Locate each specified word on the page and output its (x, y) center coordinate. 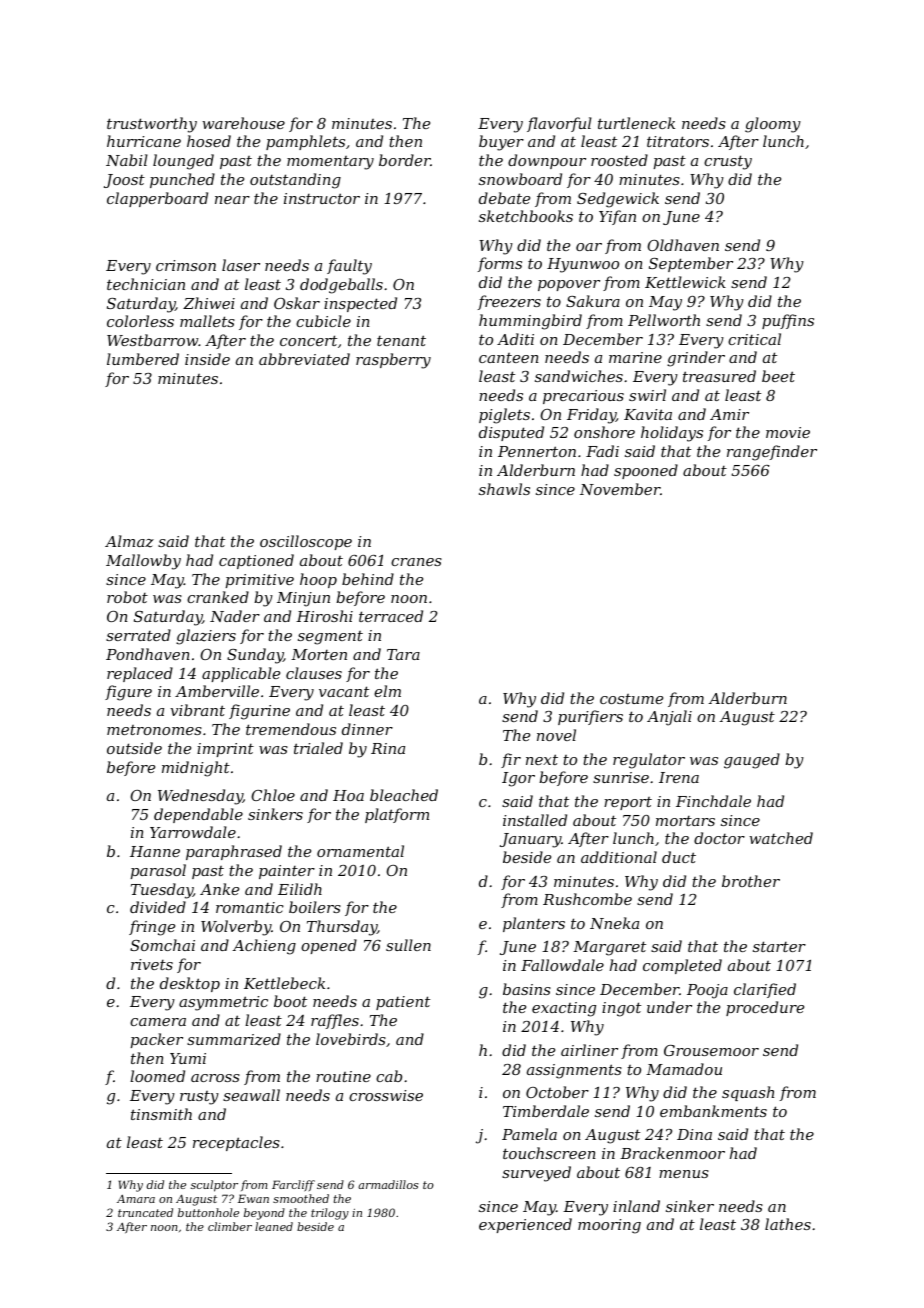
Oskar (297, 303)
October (557, 1092)
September (691, 264)
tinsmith (161, 1114)
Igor (518, 779)
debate (504, 198)
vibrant (197, 710)
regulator (649, 761)
